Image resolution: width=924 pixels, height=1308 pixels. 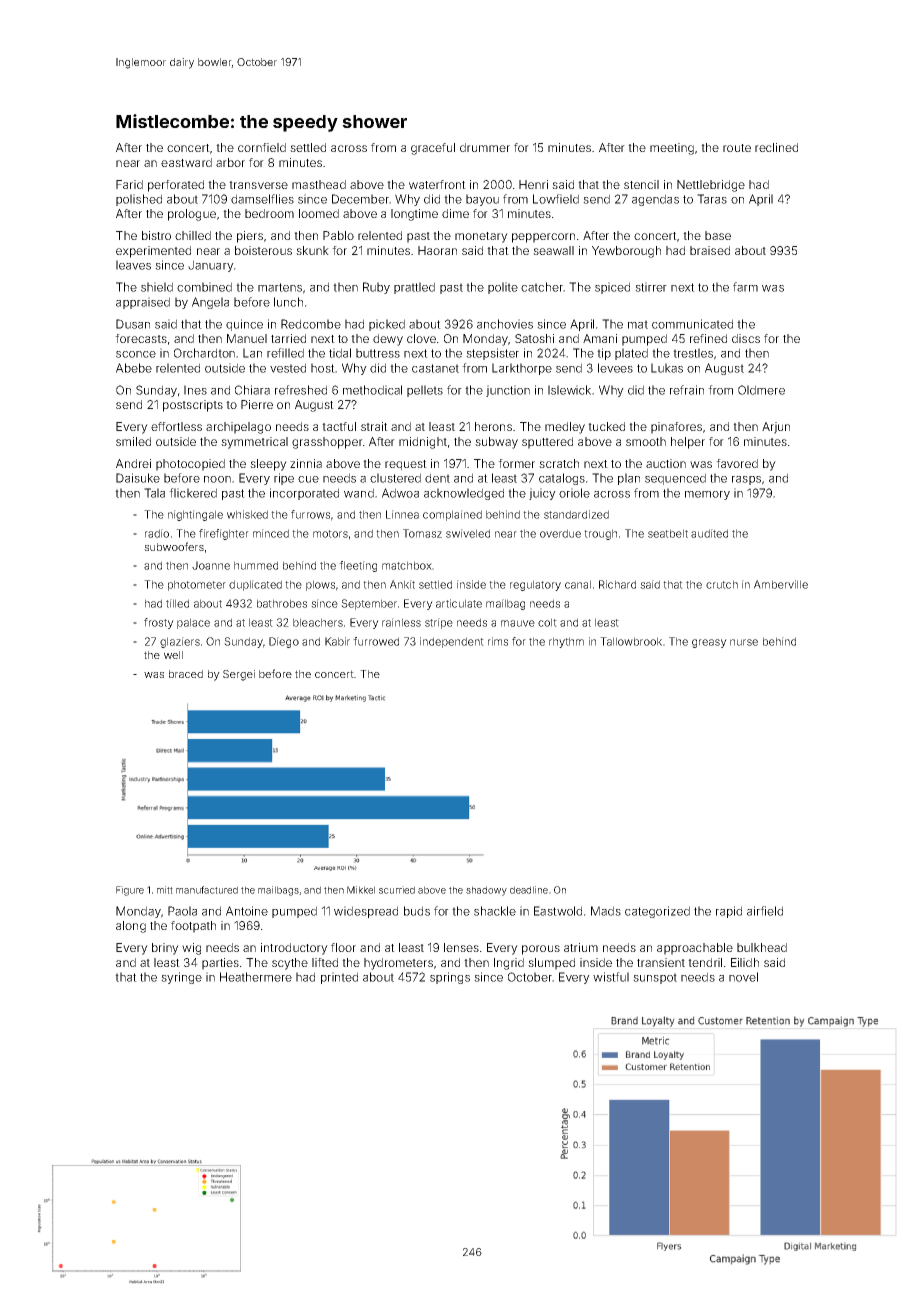 What do you see at coordinates (450, 978) in the page?
I see `springs` at bounding box center [450, 978].
